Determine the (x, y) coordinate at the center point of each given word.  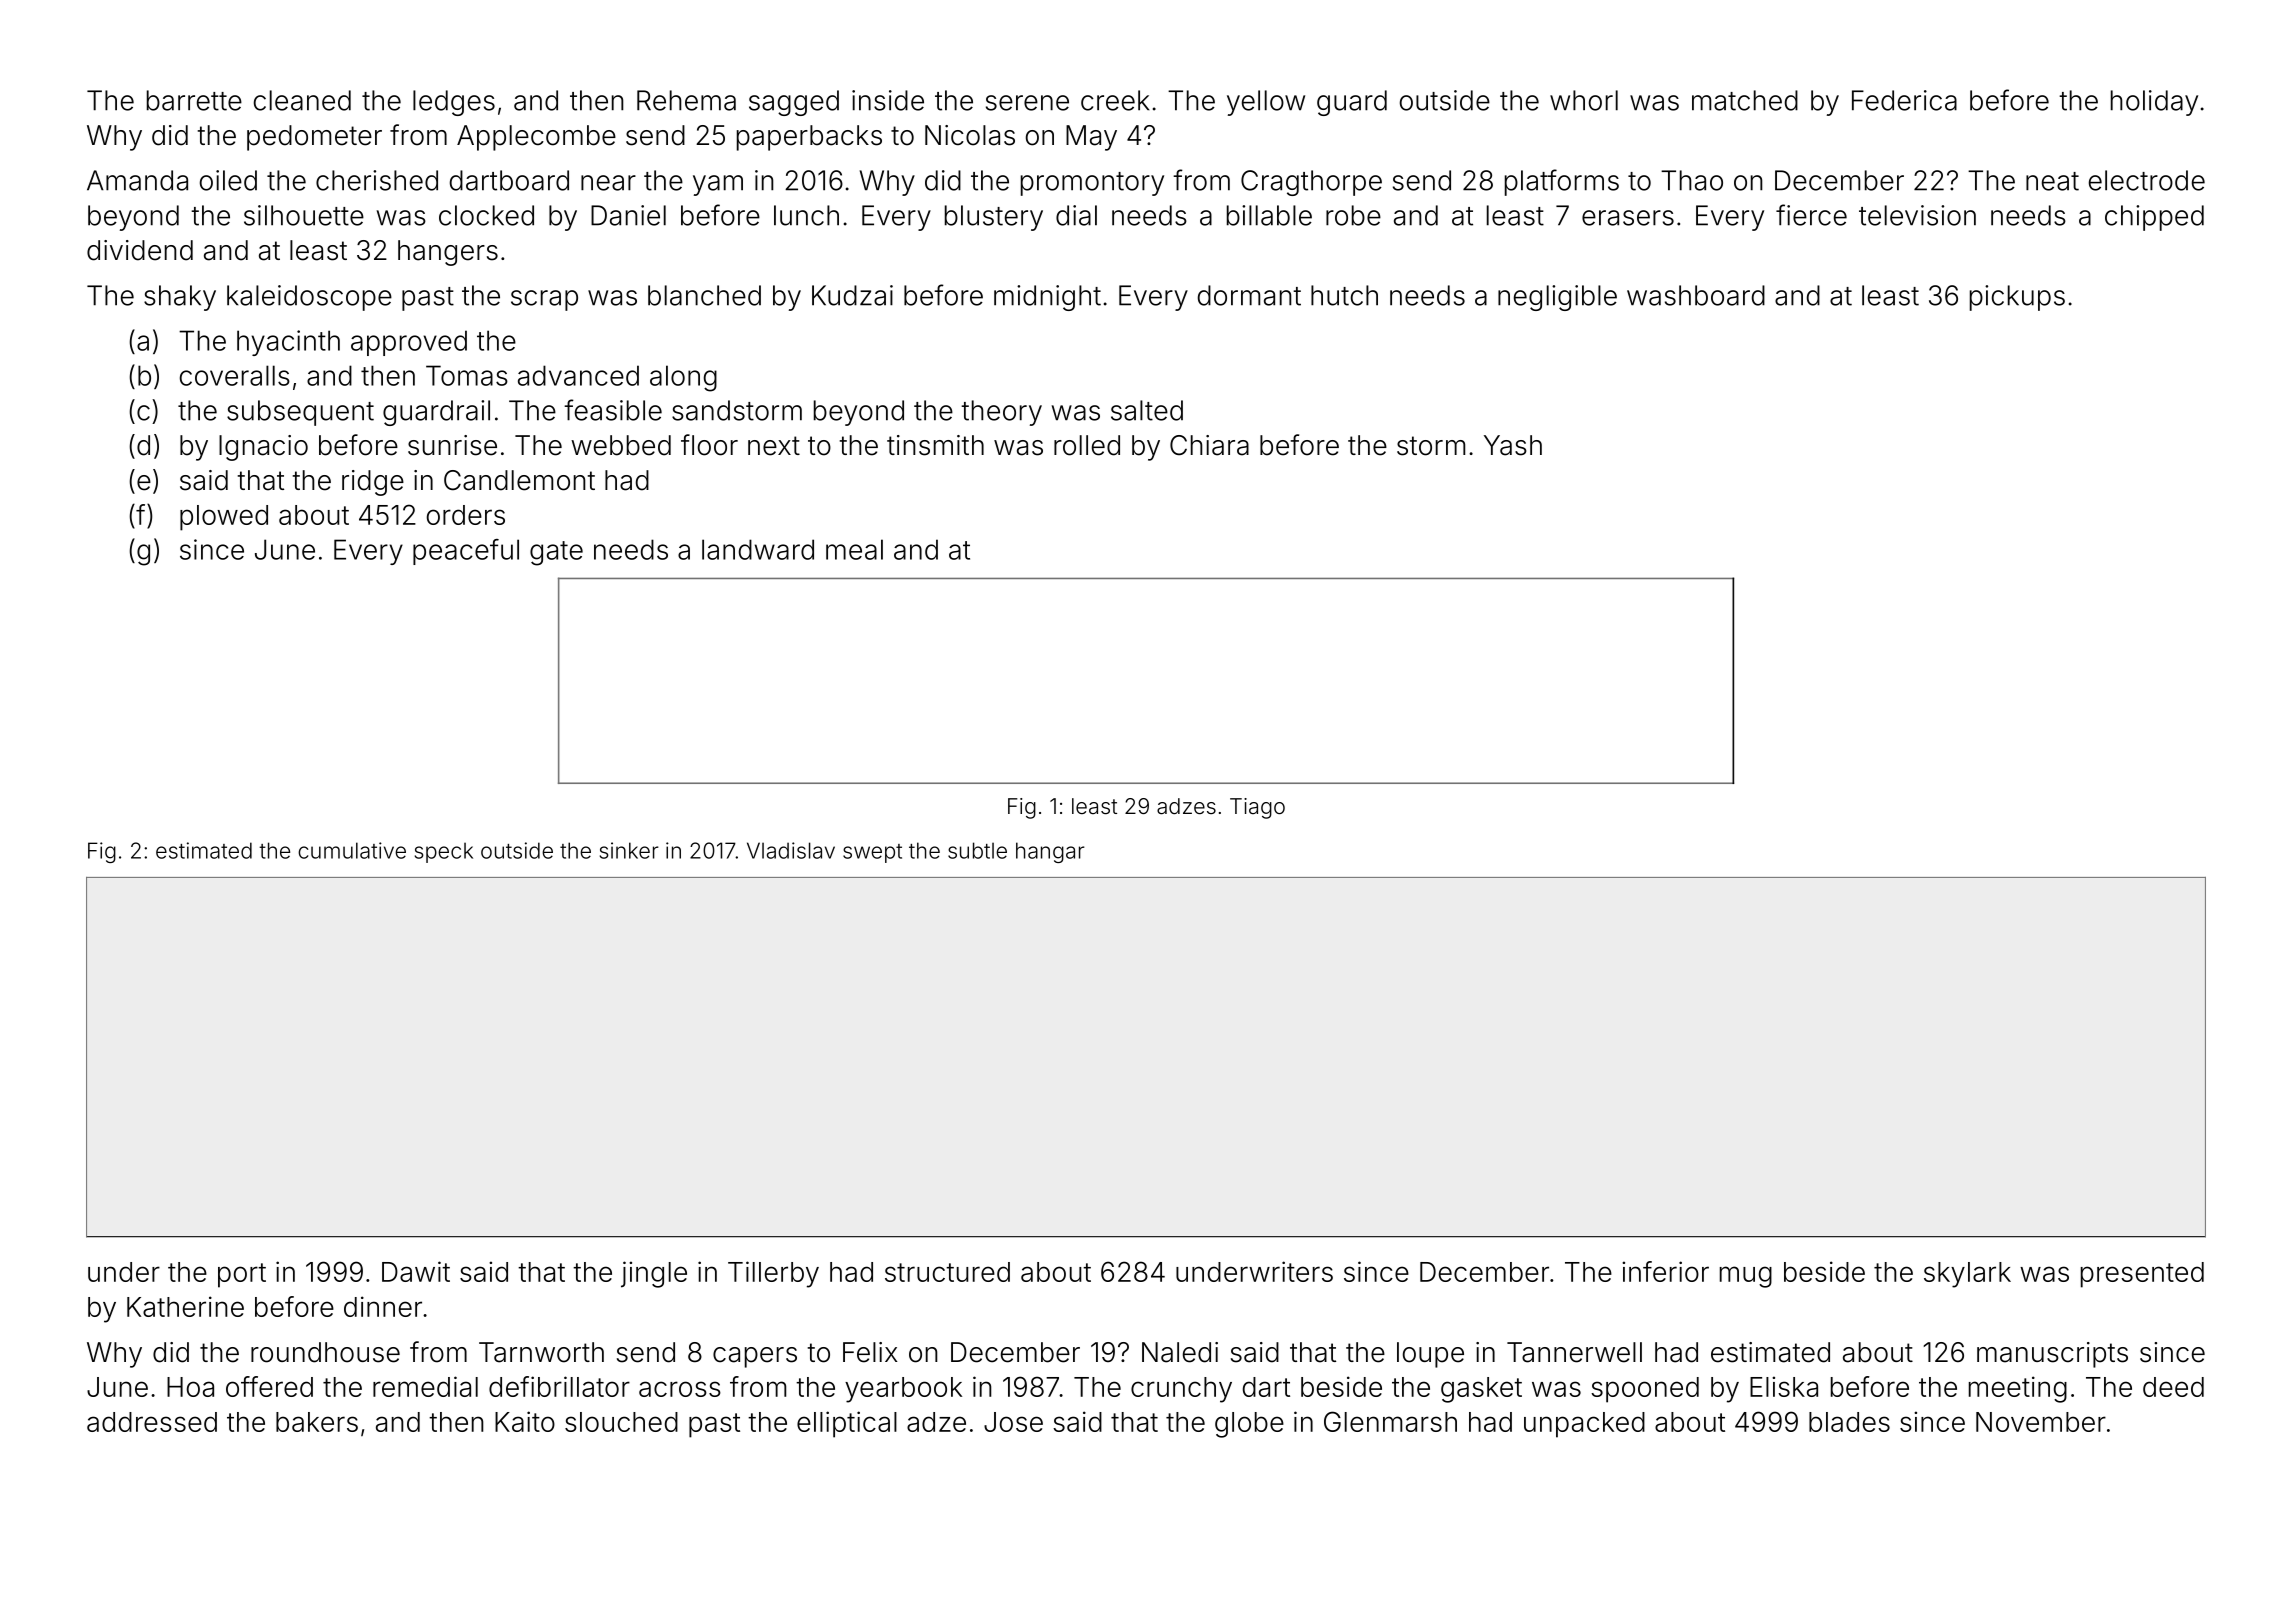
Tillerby (773, 1274)
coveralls (235, 375)
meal (854, 549)
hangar (1050, 852)
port (242, 1275)
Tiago (1257, 808)
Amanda (137, 180)
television (1917, 215)
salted (1147, 410)
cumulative (352, 850)
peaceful (466, 552)
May (1091, 138)
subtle (977, 850)
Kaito (525, 1421)
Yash (1513, 445)
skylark (1967, 1275)
